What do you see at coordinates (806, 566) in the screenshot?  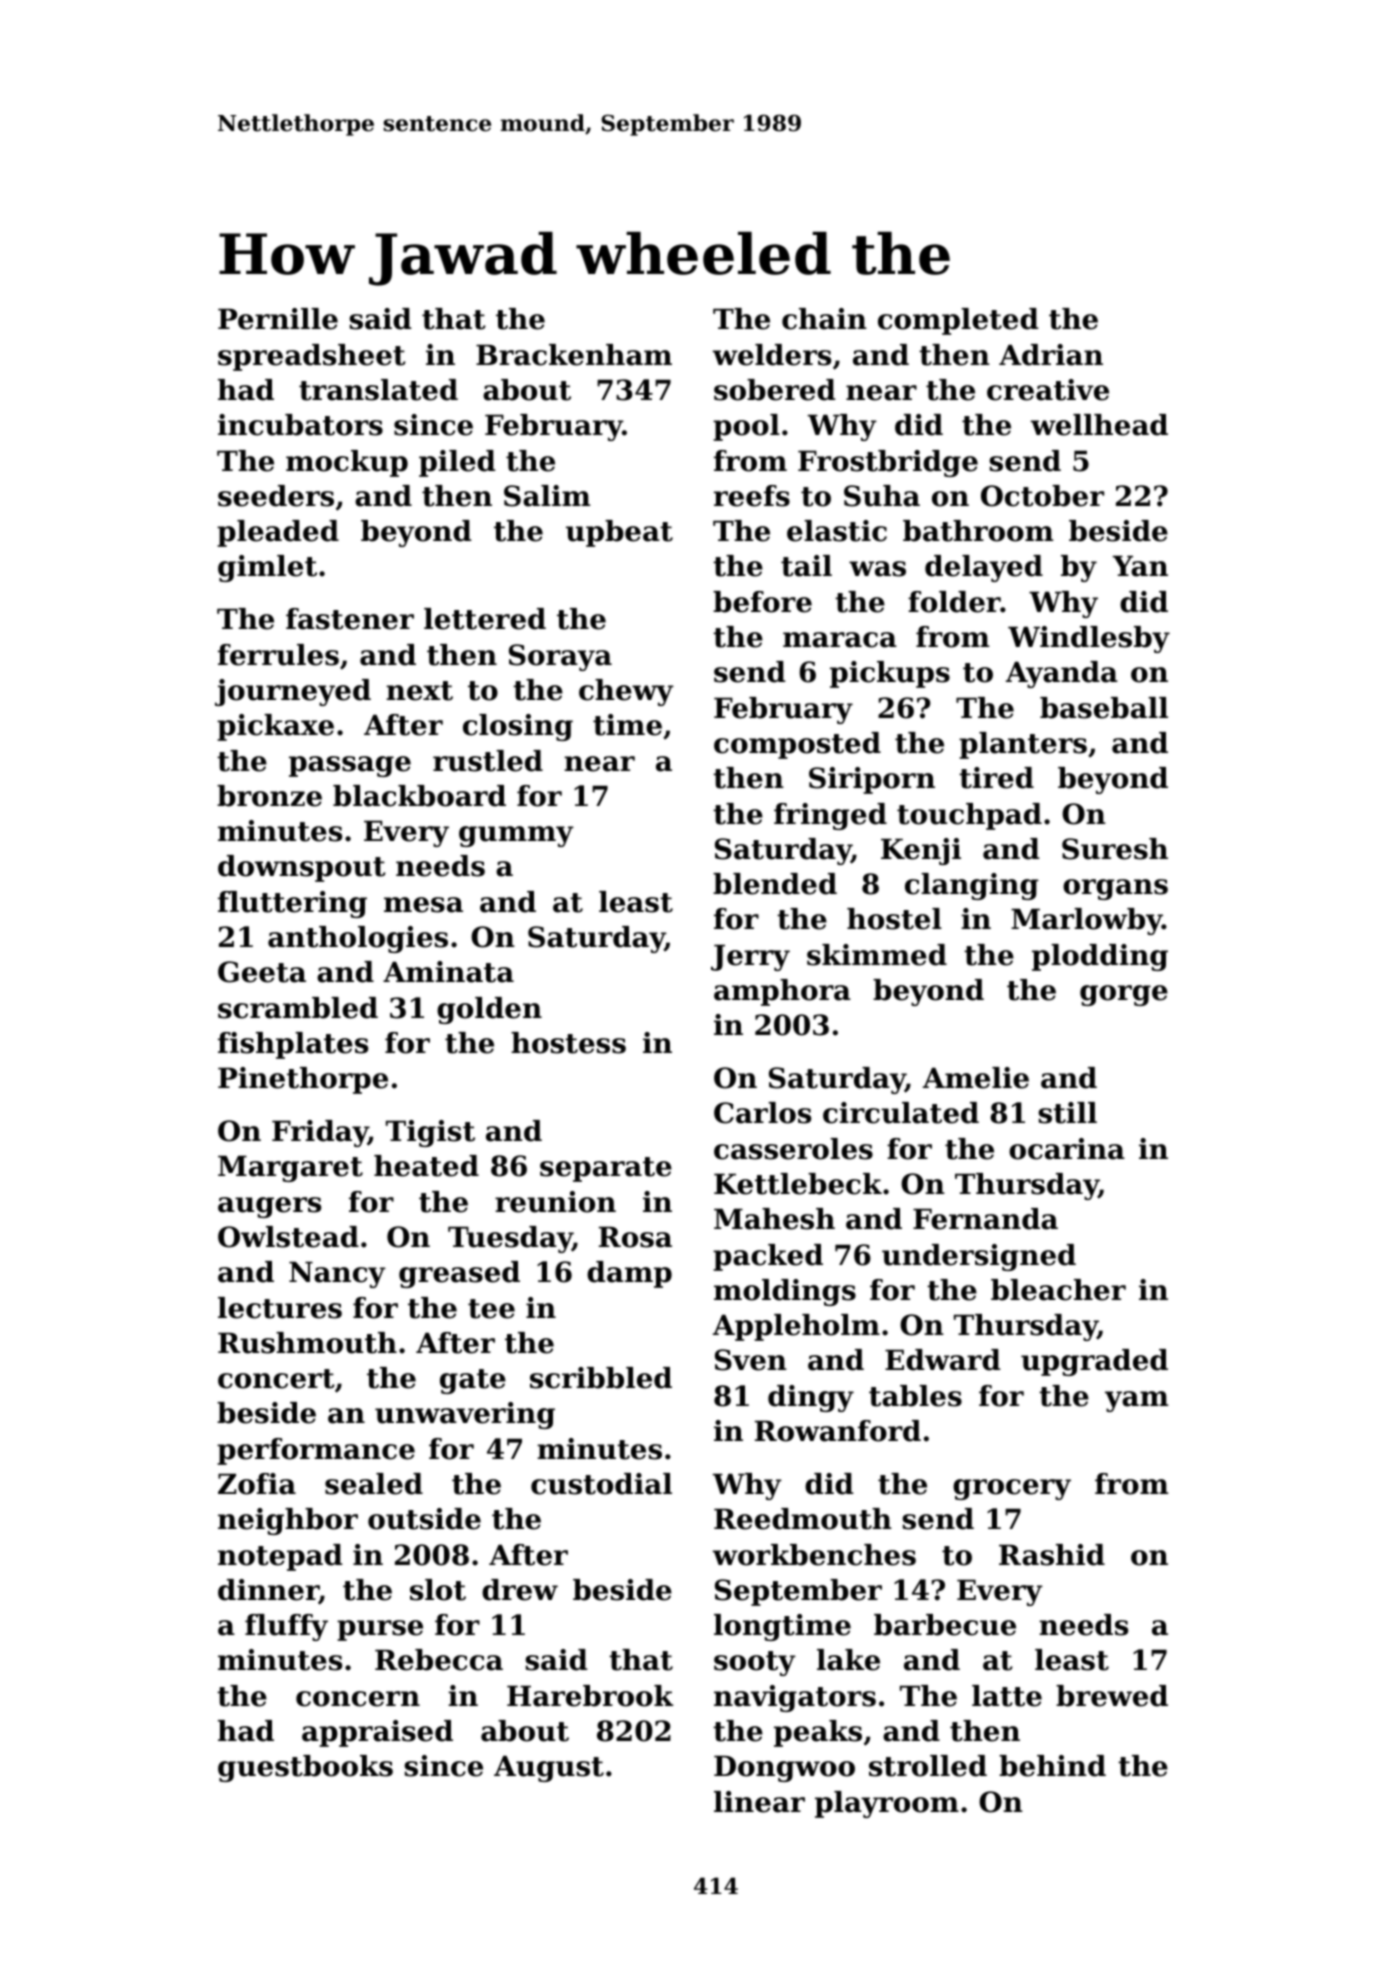 I see `tail` at bounding box center [806, 566].
